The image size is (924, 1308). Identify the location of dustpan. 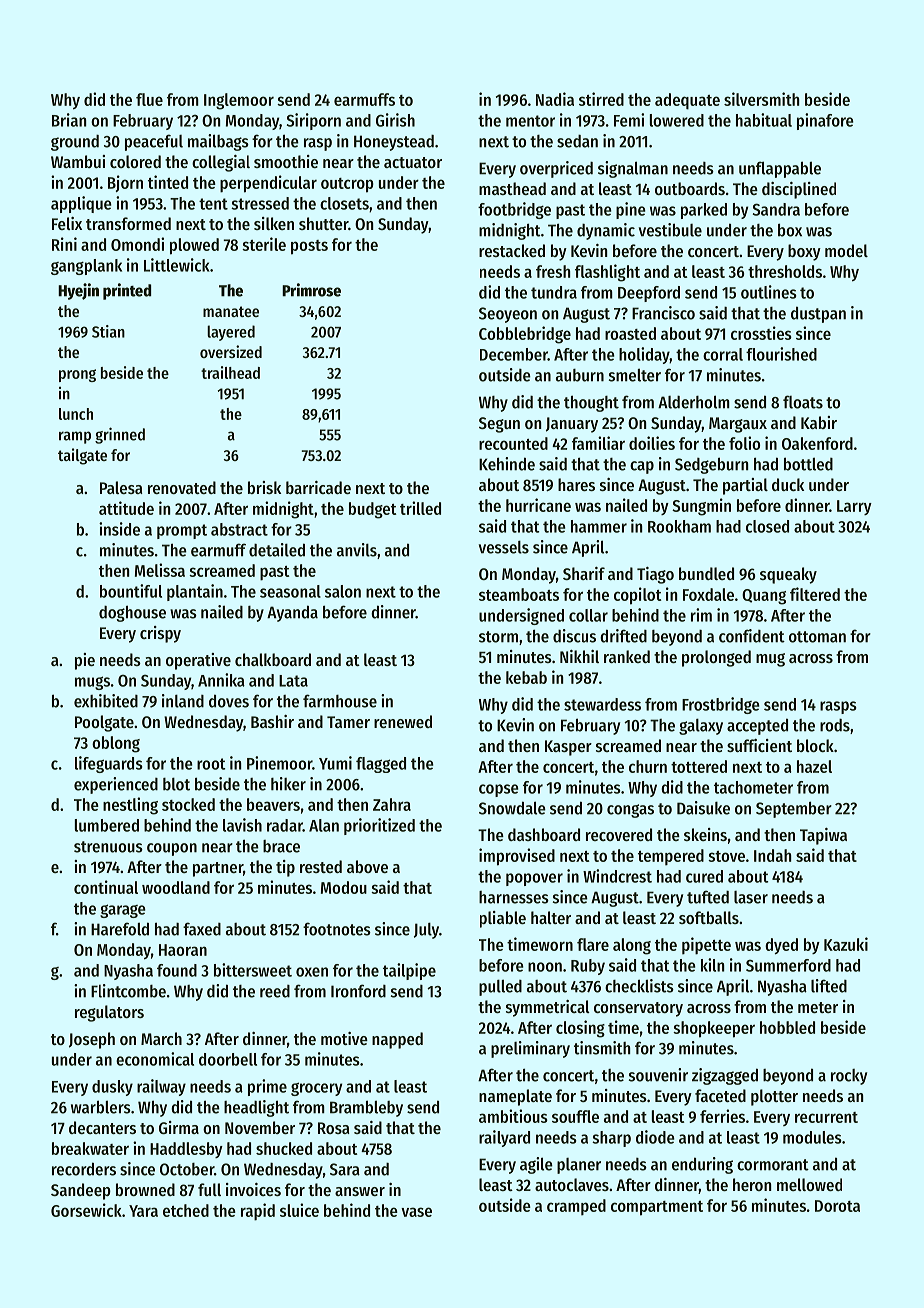
(818, 314).
